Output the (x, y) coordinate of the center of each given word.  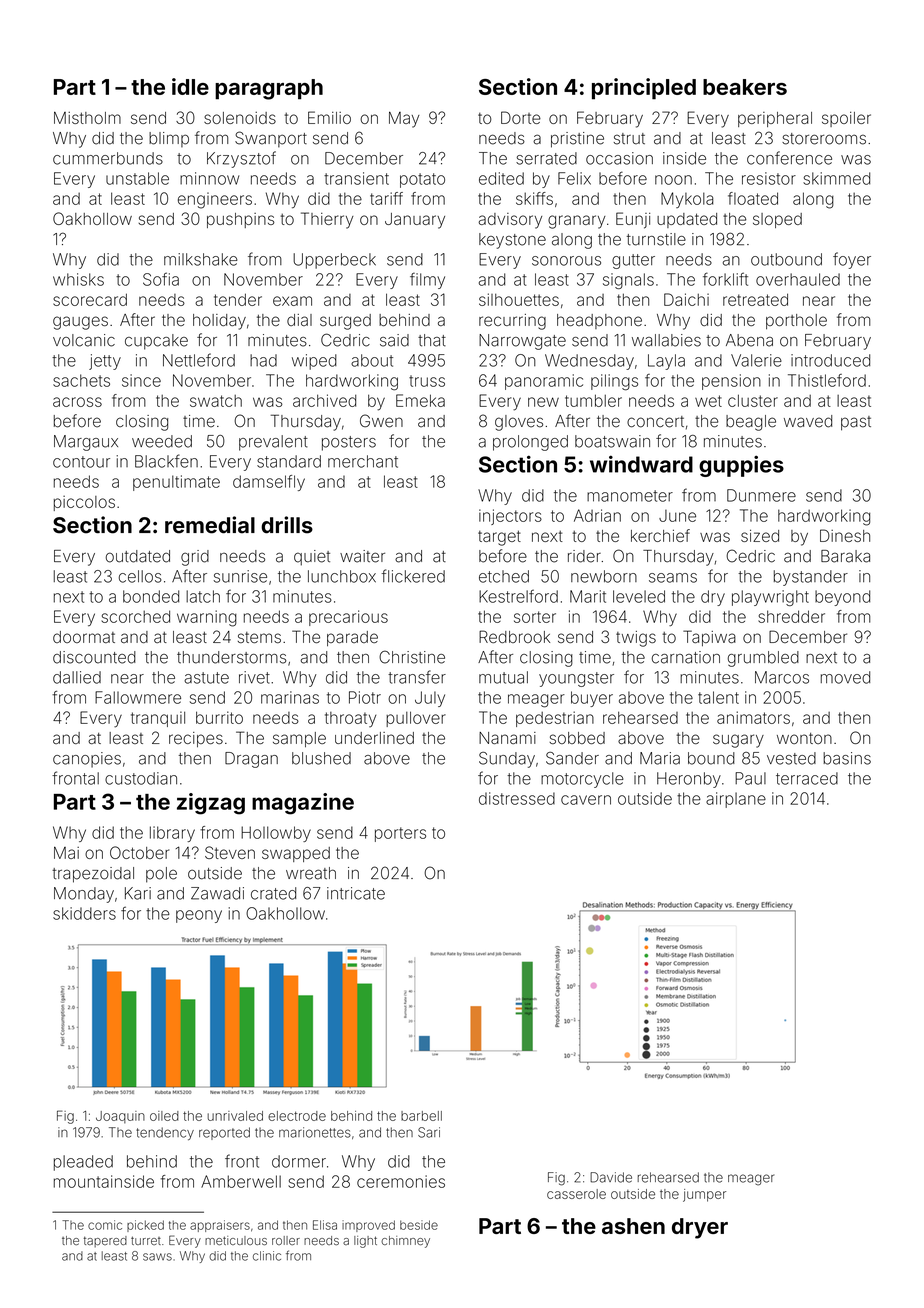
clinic (267, 1256)
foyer (852, 260)
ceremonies (401, 1181)
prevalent (273, 443)
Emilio (329, 117)
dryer (700, 1228)
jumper (704, 1195)
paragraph (269, 89)
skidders (84, 913)
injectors (510, 517)
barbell (421, 1116)
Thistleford (827, 380)
